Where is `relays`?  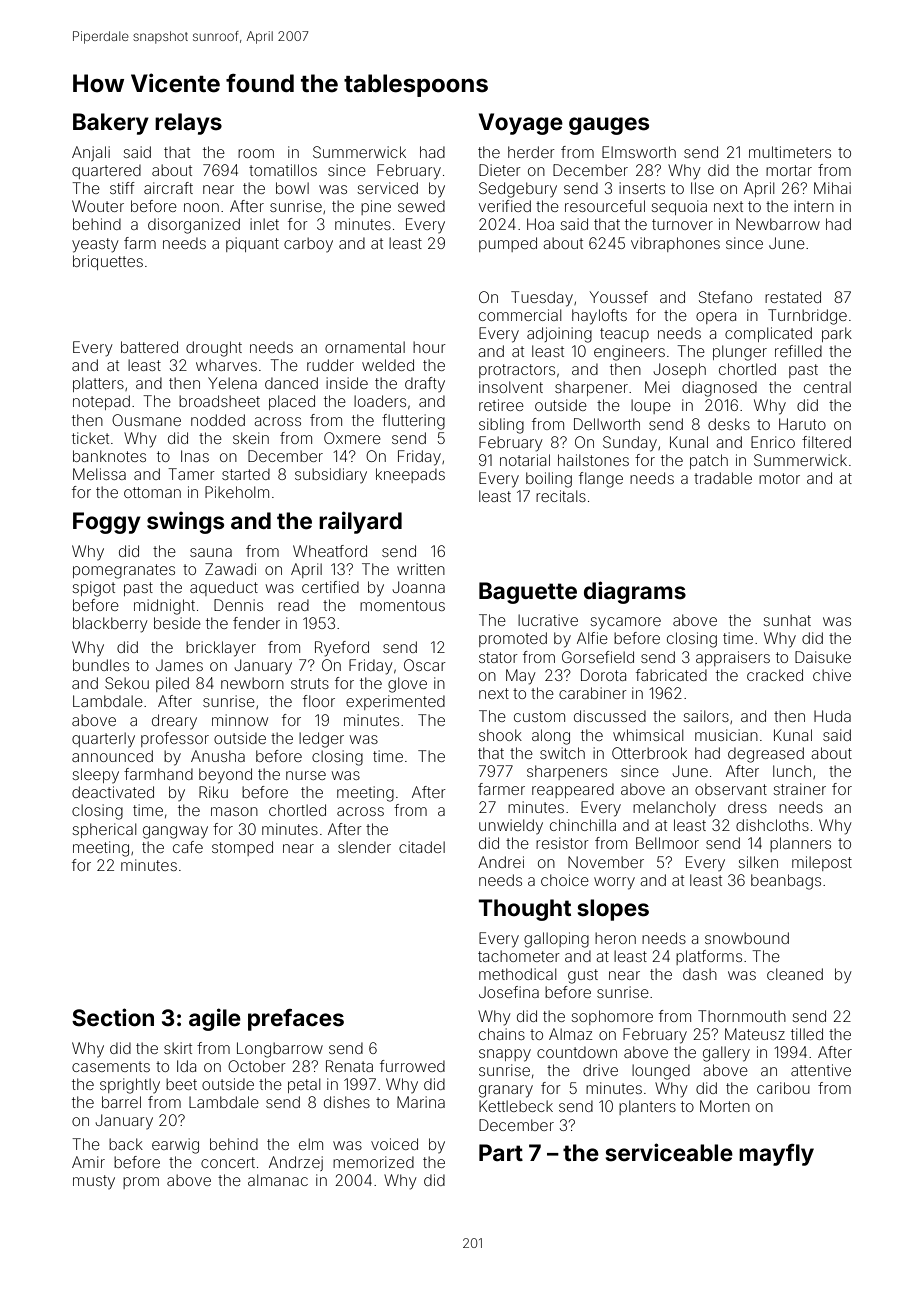
relays is located at coordinates (188, 124).
